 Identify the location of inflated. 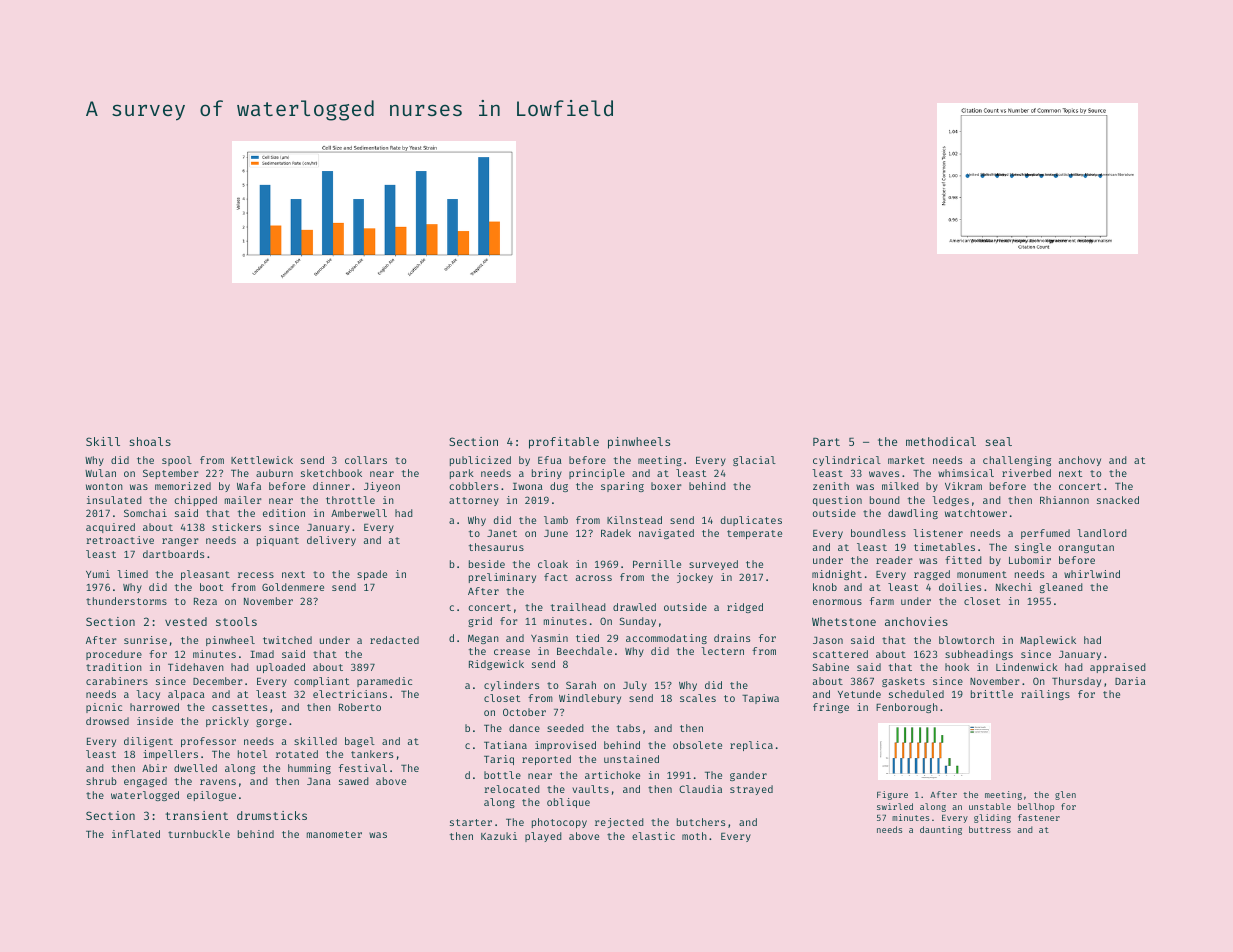
(136, 834).
